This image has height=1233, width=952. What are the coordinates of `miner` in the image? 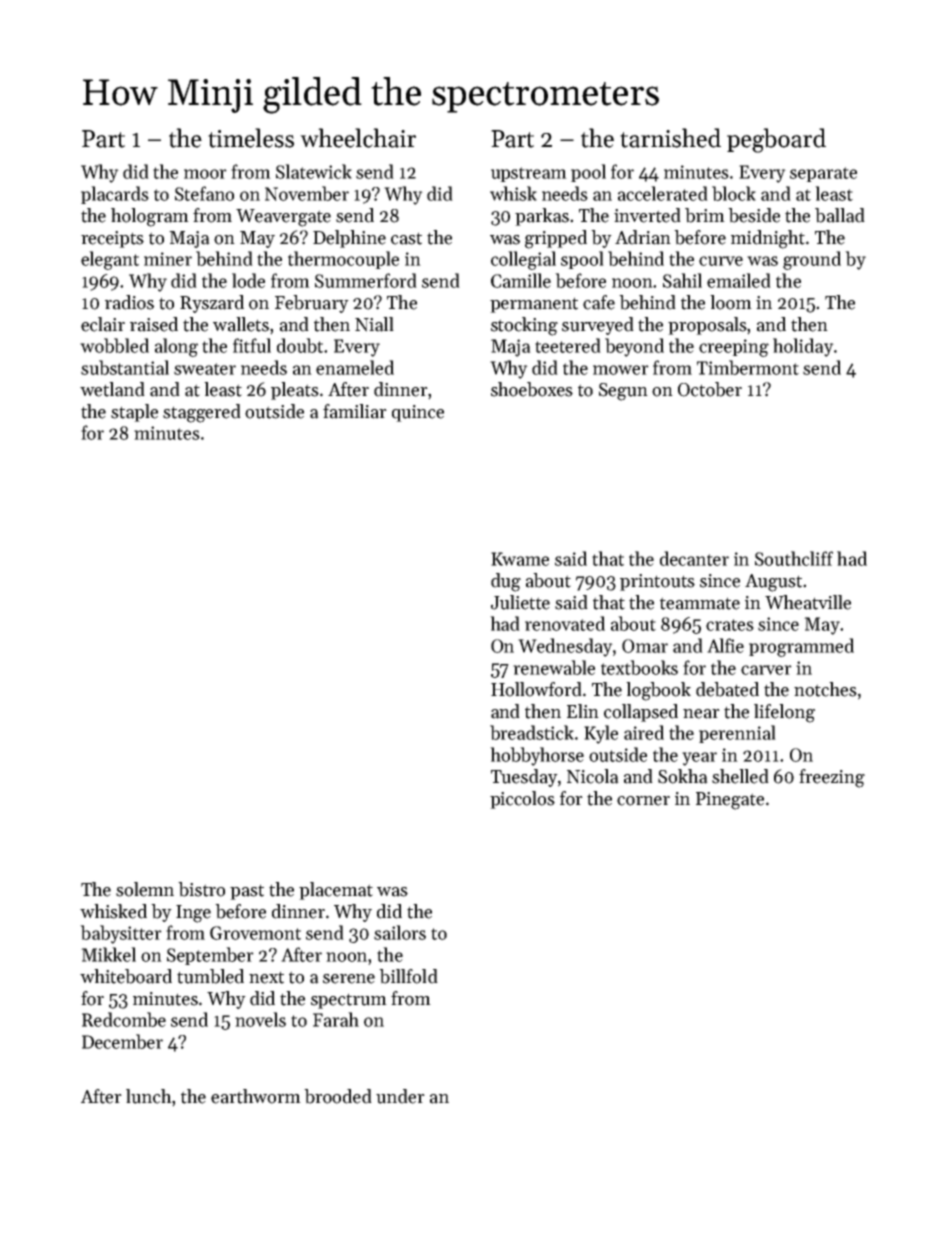 It's located at (168, 259).
